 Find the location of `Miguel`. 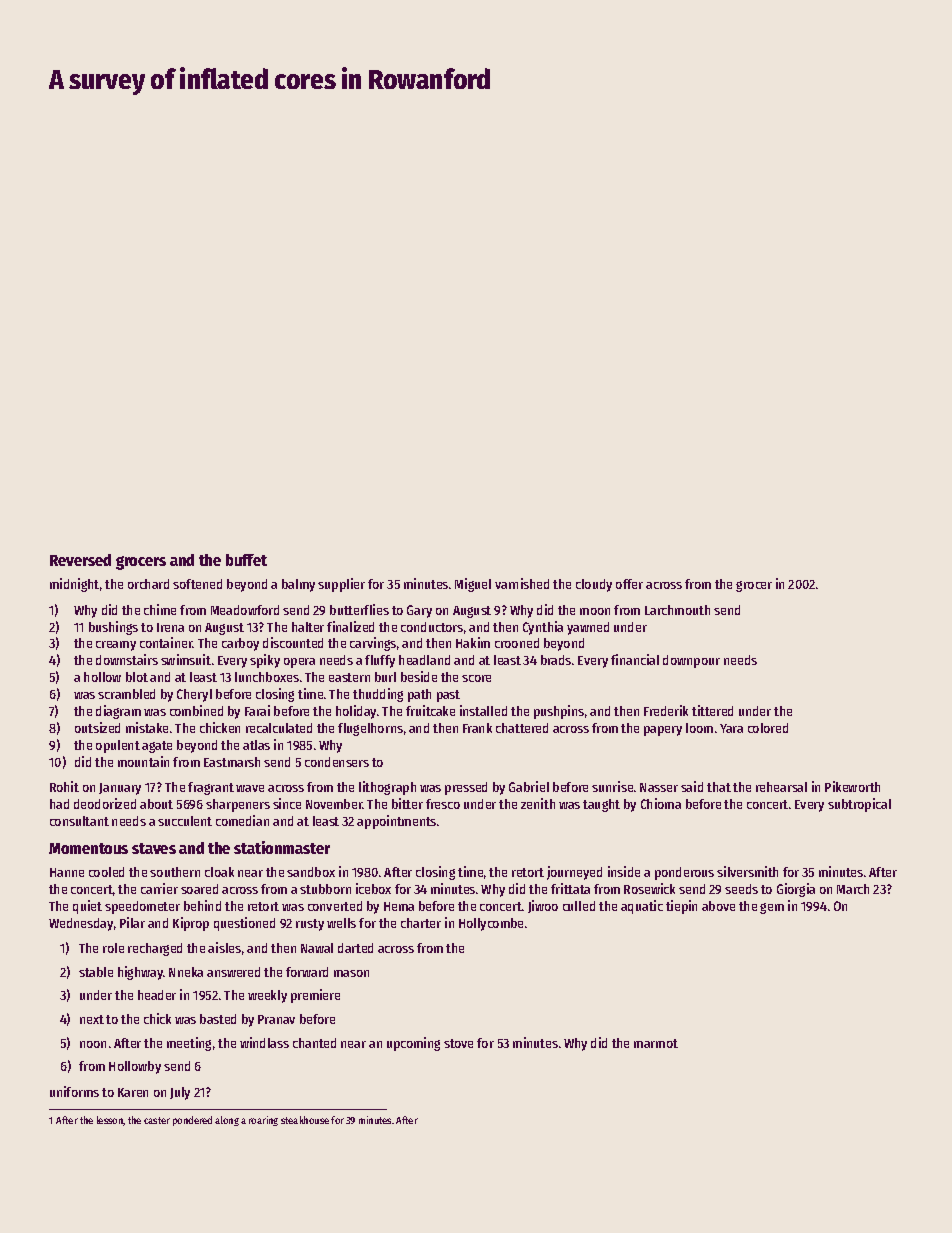

Miguel is located at coordinates (473, 585).
